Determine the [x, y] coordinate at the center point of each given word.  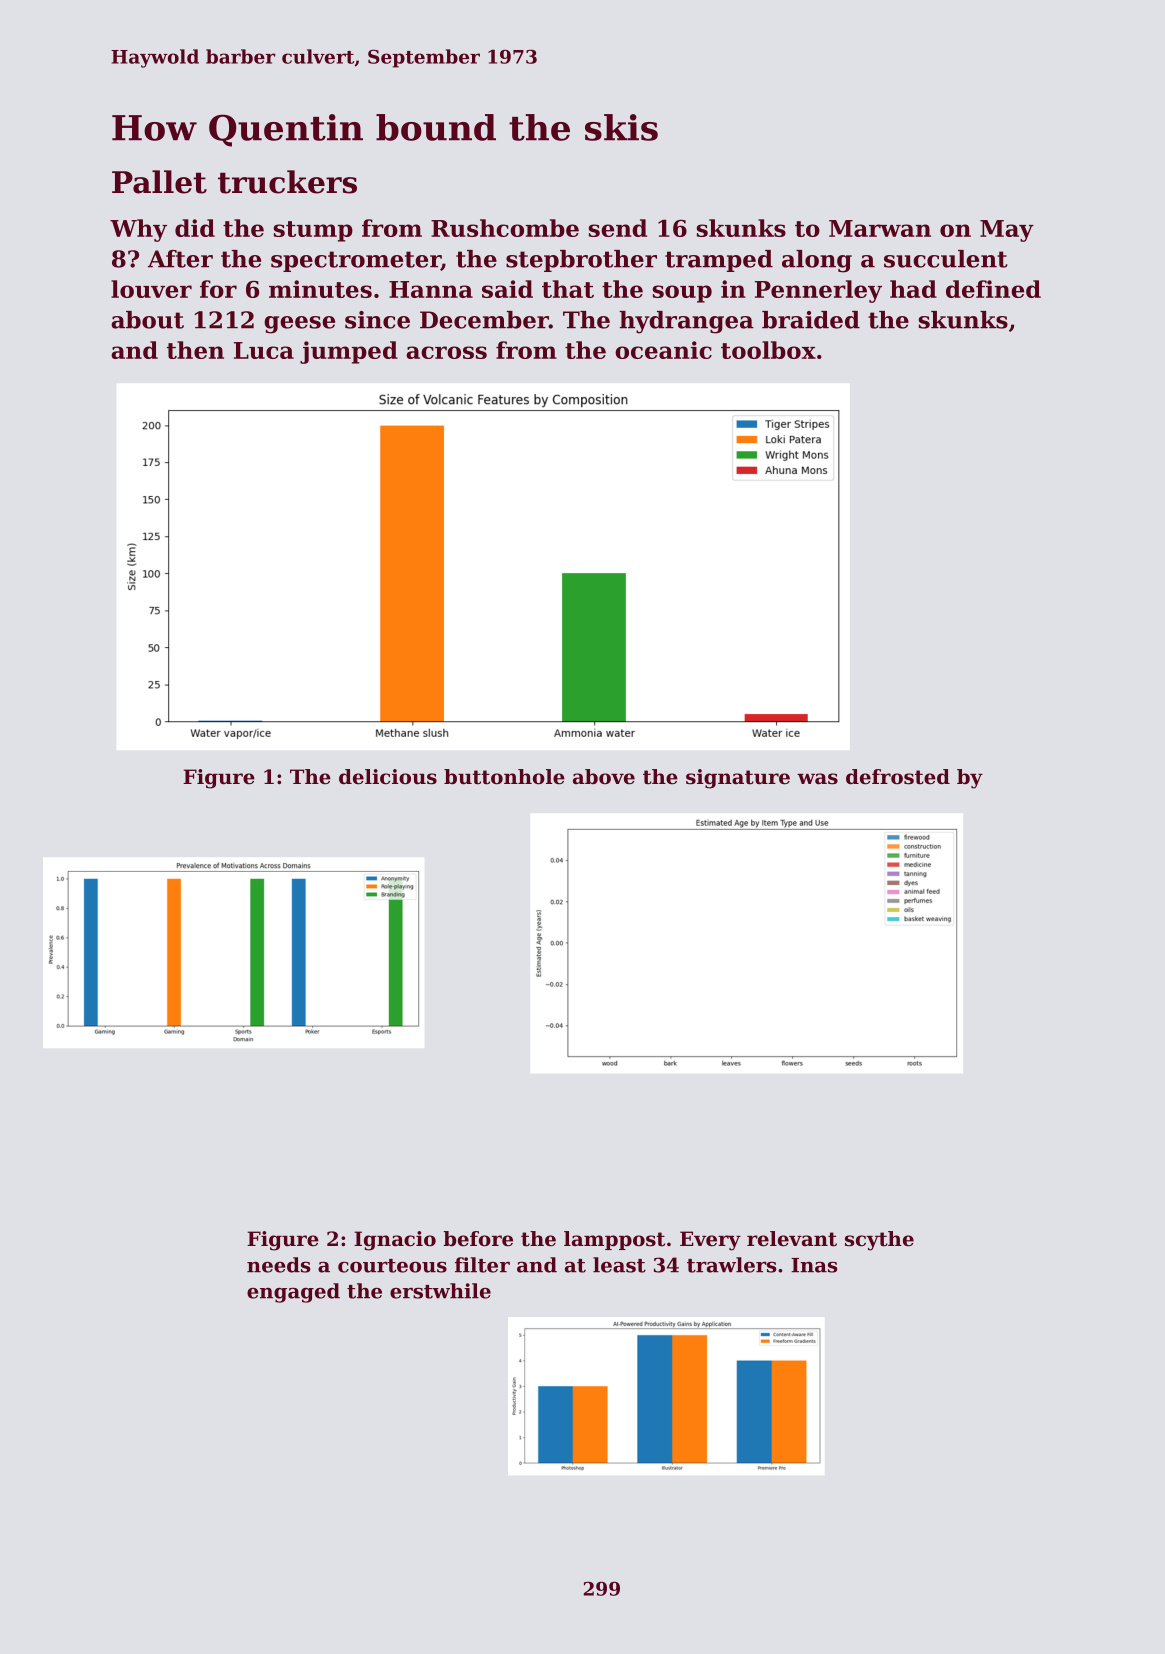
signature [738, 779]
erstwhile [440, 1291]
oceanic [663, 350]
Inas [814, 1265]
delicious [388, 777]
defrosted [898, 777]
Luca [264, 350]
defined [993, 289]
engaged [293, 1293]
